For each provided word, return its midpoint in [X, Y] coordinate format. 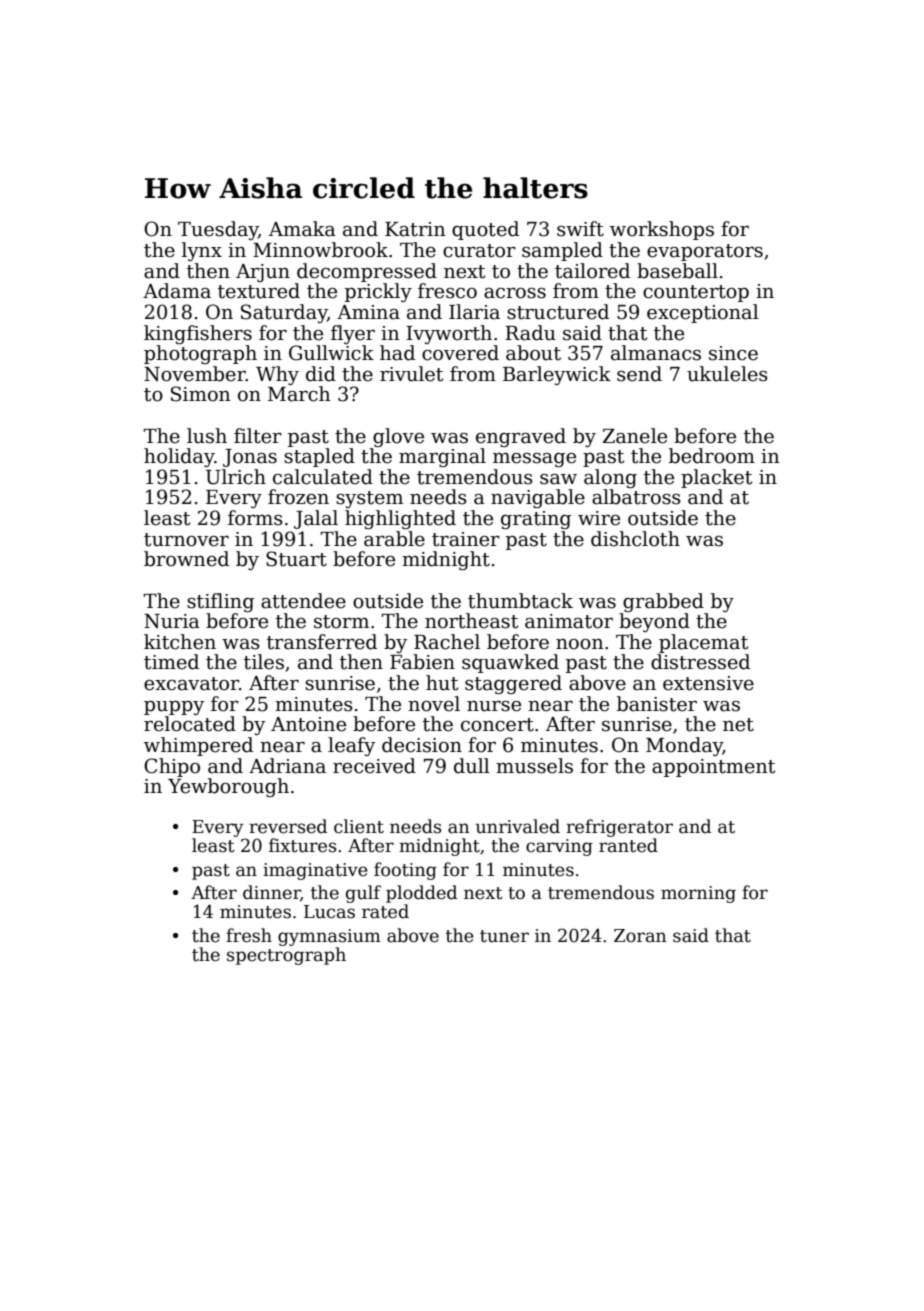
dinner [272, 893]
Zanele [635, 436]
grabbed [663, 602]
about [533, 353]
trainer [466, 539]
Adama [177, 291]
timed [171, 662]
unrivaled [518, 826]
